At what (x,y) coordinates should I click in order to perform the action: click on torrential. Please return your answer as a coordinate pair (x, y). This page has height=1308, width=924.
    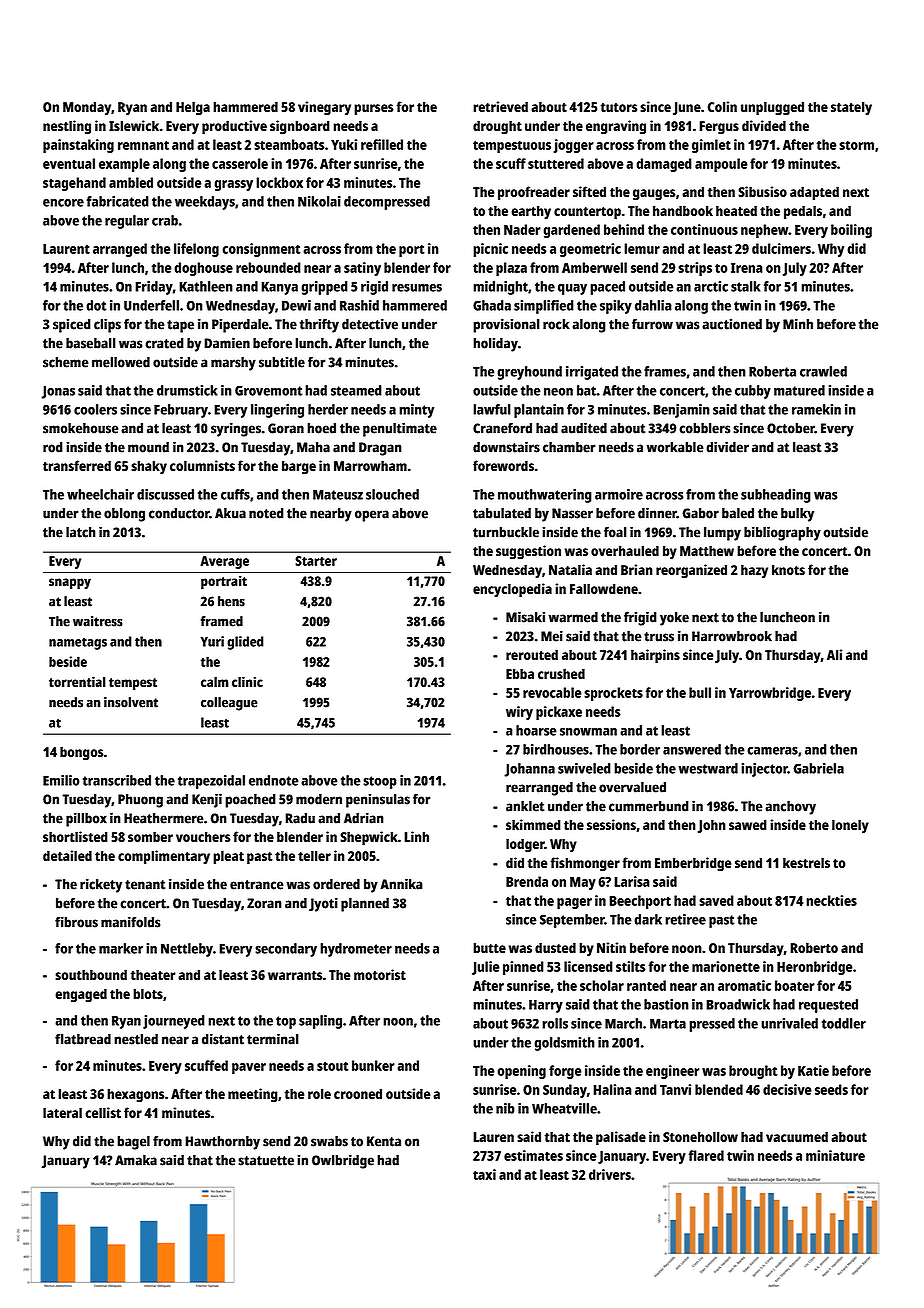
    Looking at the image, I should click on (77, 681).
